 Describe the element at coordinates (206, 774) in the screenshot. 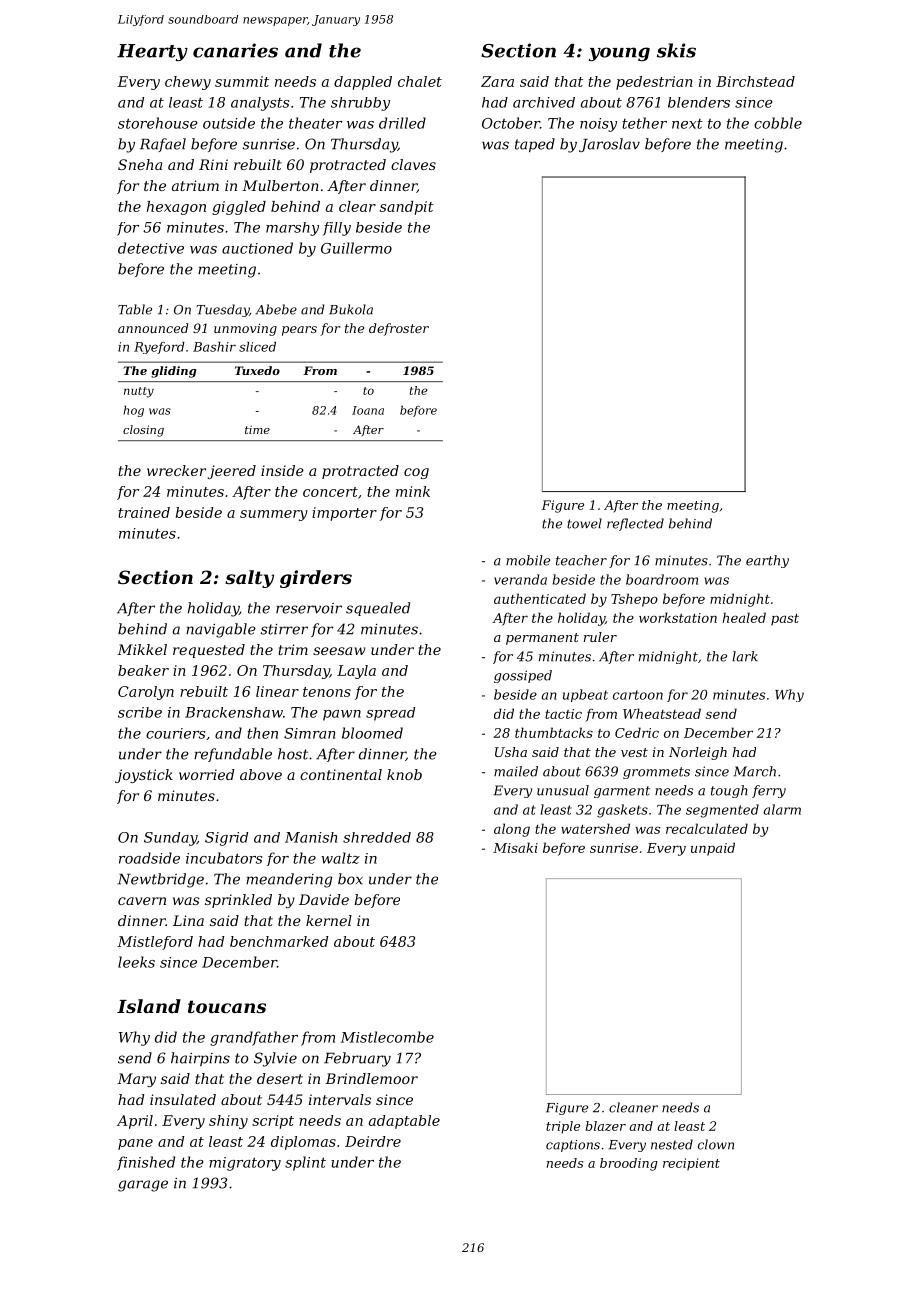

I see `worried` at that location.
